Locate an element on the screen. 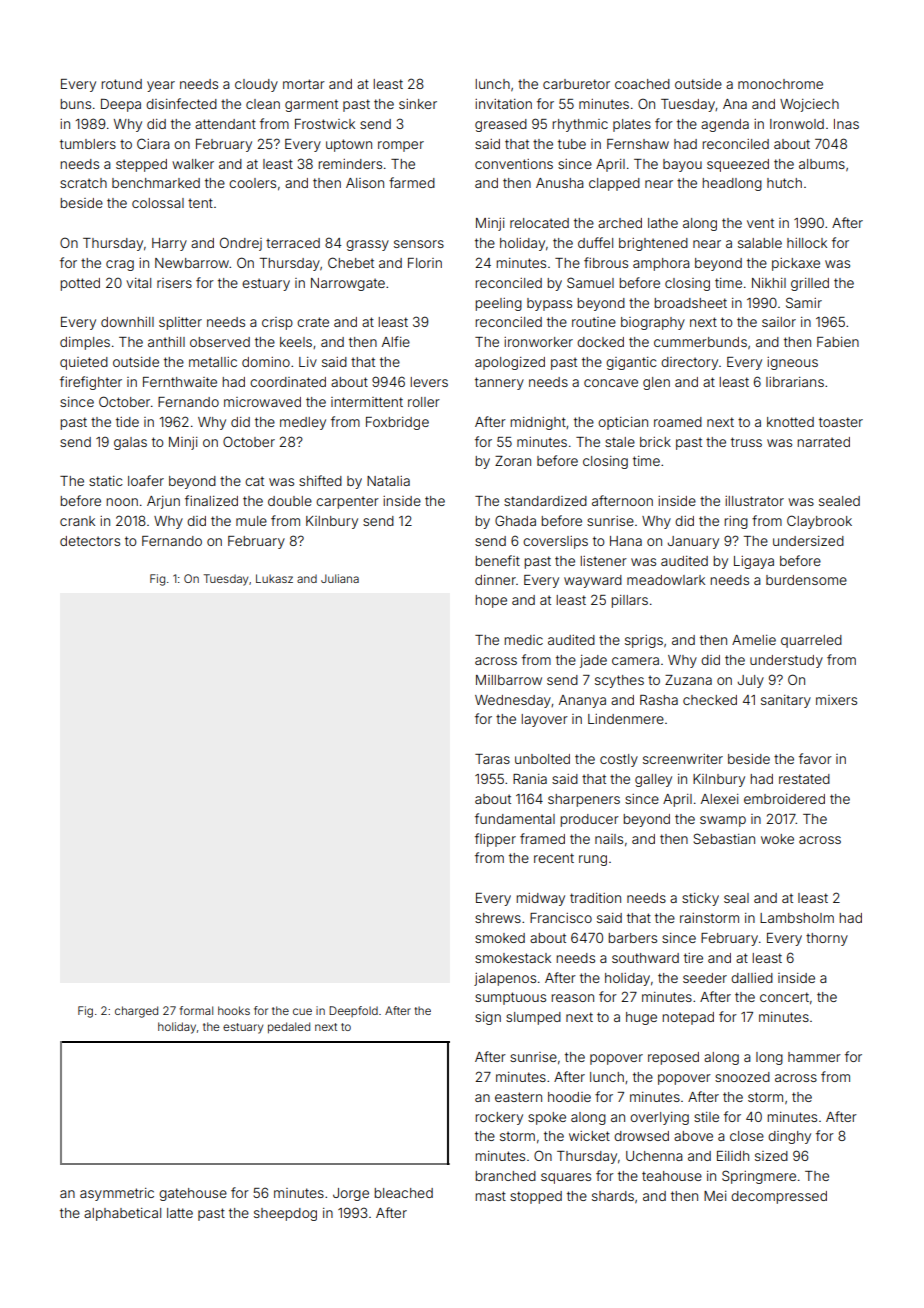 This screenshot has width=924, height=1308. sailor is located at coordinates (779, 322).
